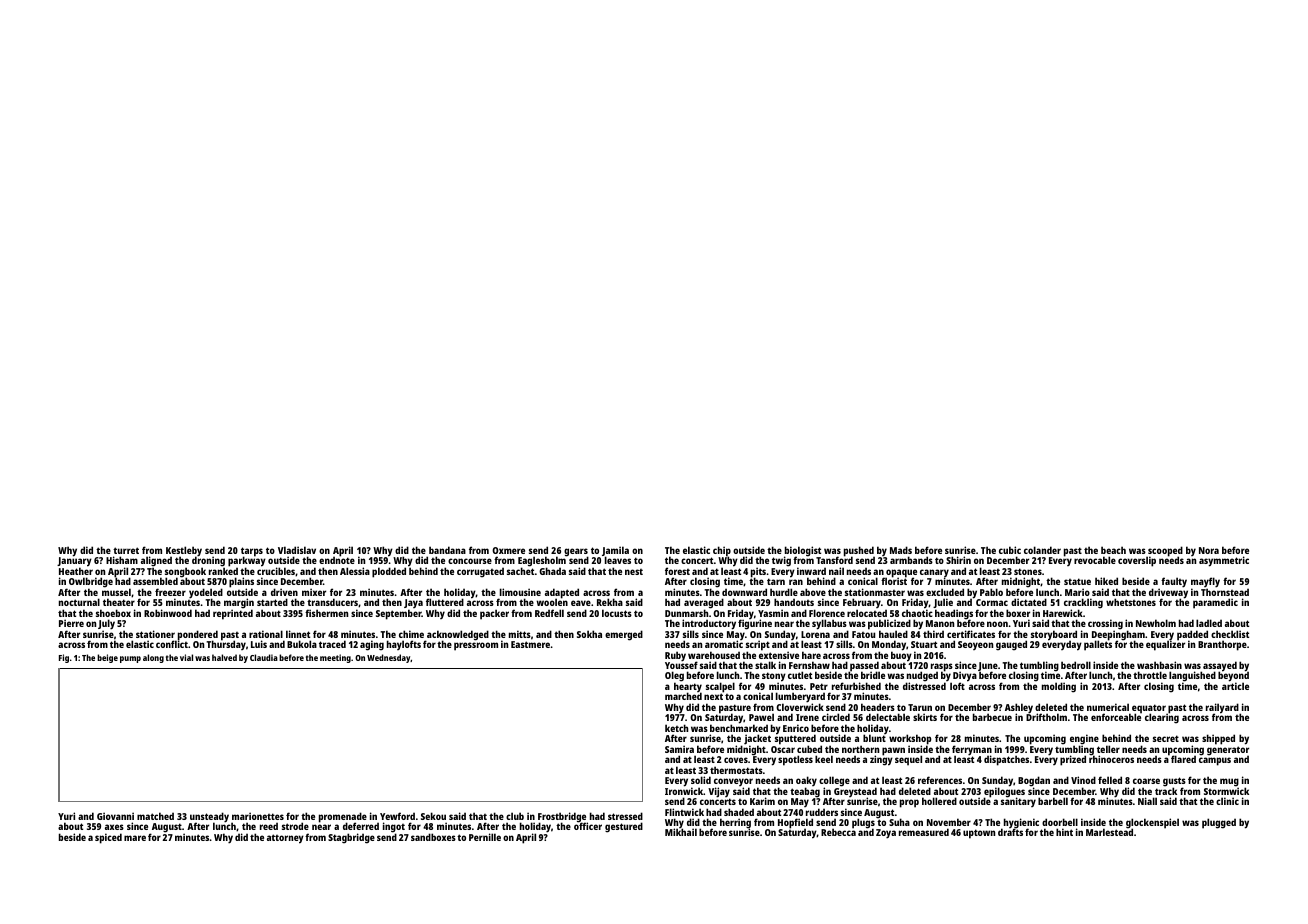  What do you see at coordinates (1042, 550) in the screenshot?
I see `colander` at bounding box center [1042, 550].
